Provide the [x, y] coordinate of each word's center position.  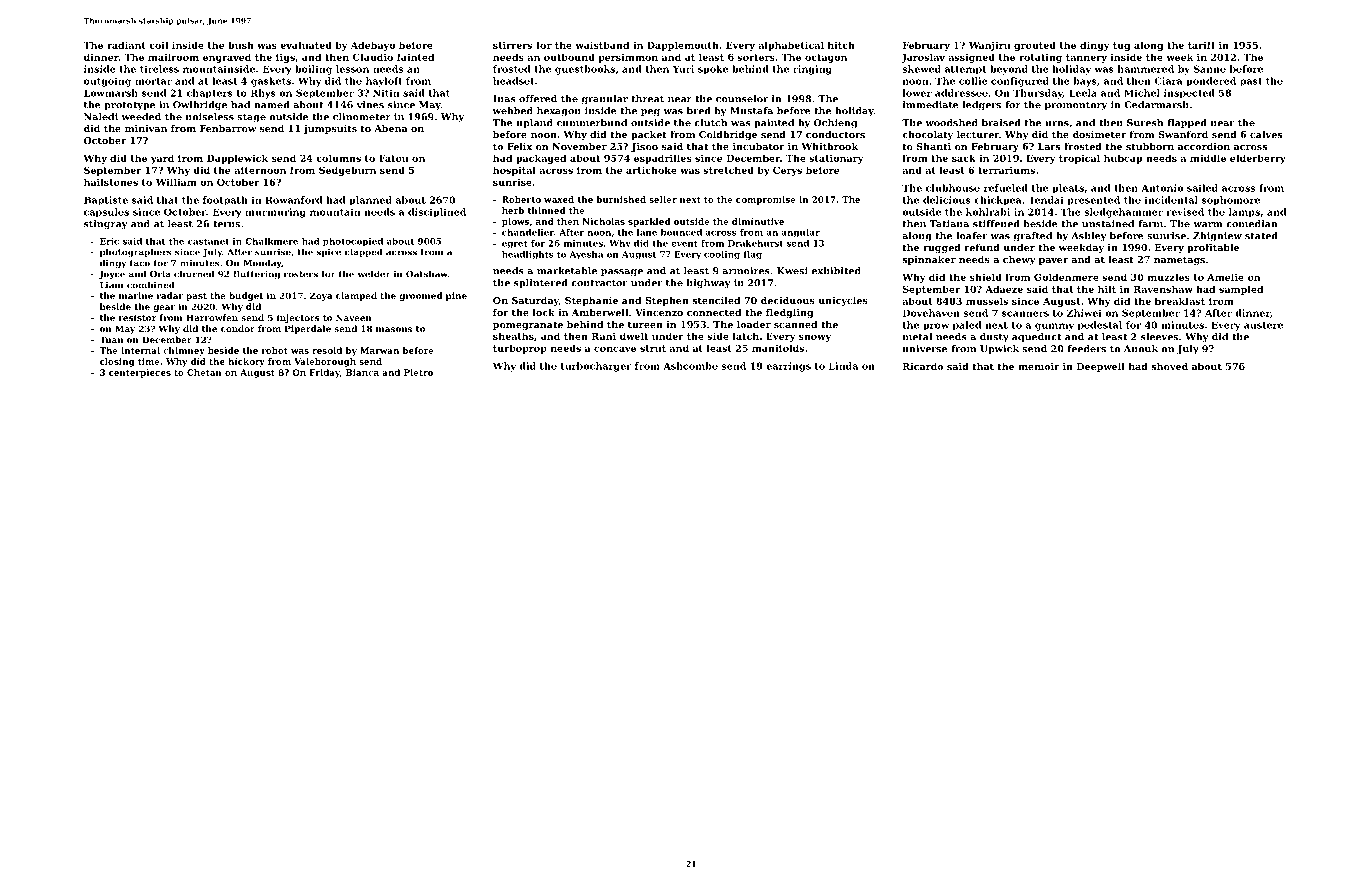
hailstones [111, 182]
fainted [415, 57]
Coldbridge [728, 135]
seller [663, 199]
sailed [1202, 188]
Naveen [354, 317]
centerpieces [140, 373]
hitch [841, 45]
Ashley [1089, 237]
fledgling [789, 313]
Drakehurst [755, 243]
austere [1263, 325]
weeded [141, 117]
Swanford [1183, 134]
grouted [1035, 46]
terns [226, 224]
